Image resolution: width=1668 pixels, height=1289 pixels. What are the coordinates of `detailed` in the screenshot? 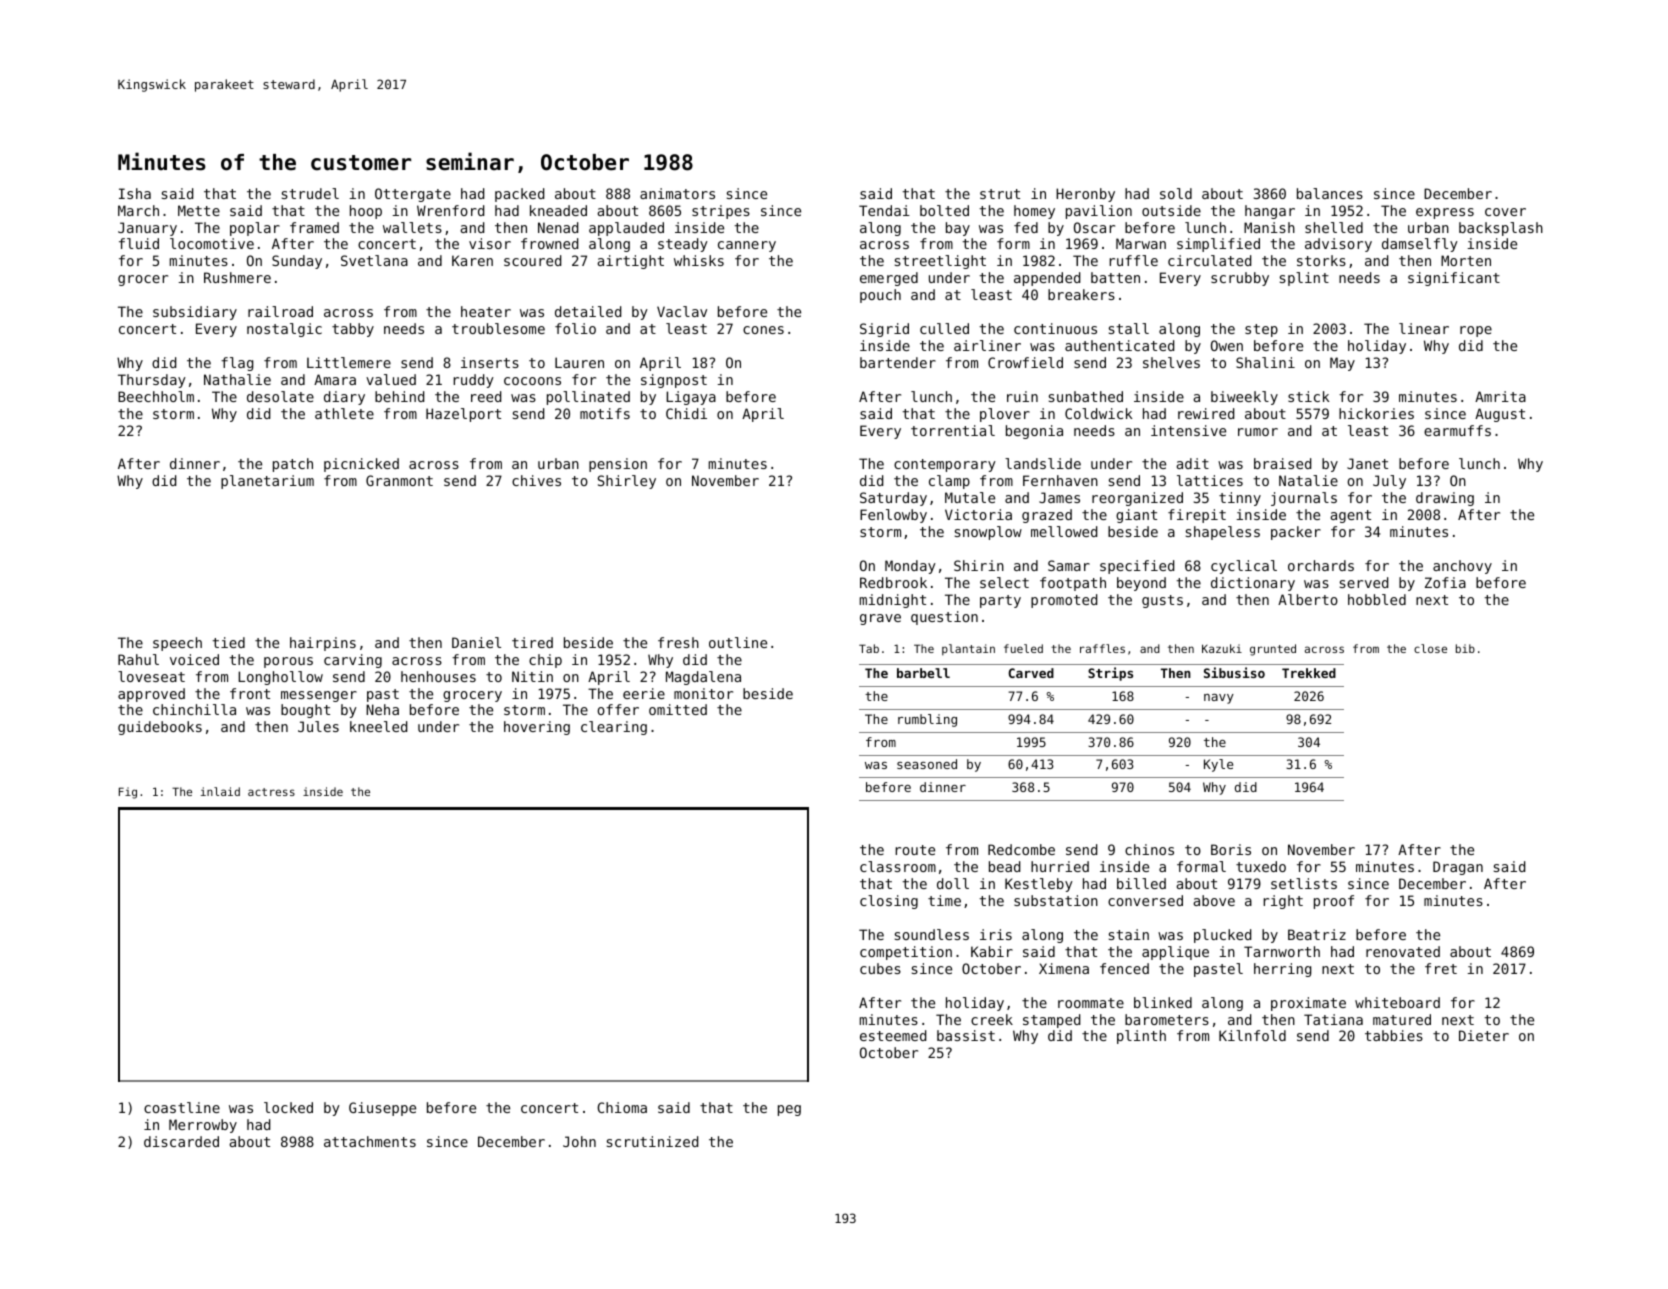 It's located at (588, 311).
